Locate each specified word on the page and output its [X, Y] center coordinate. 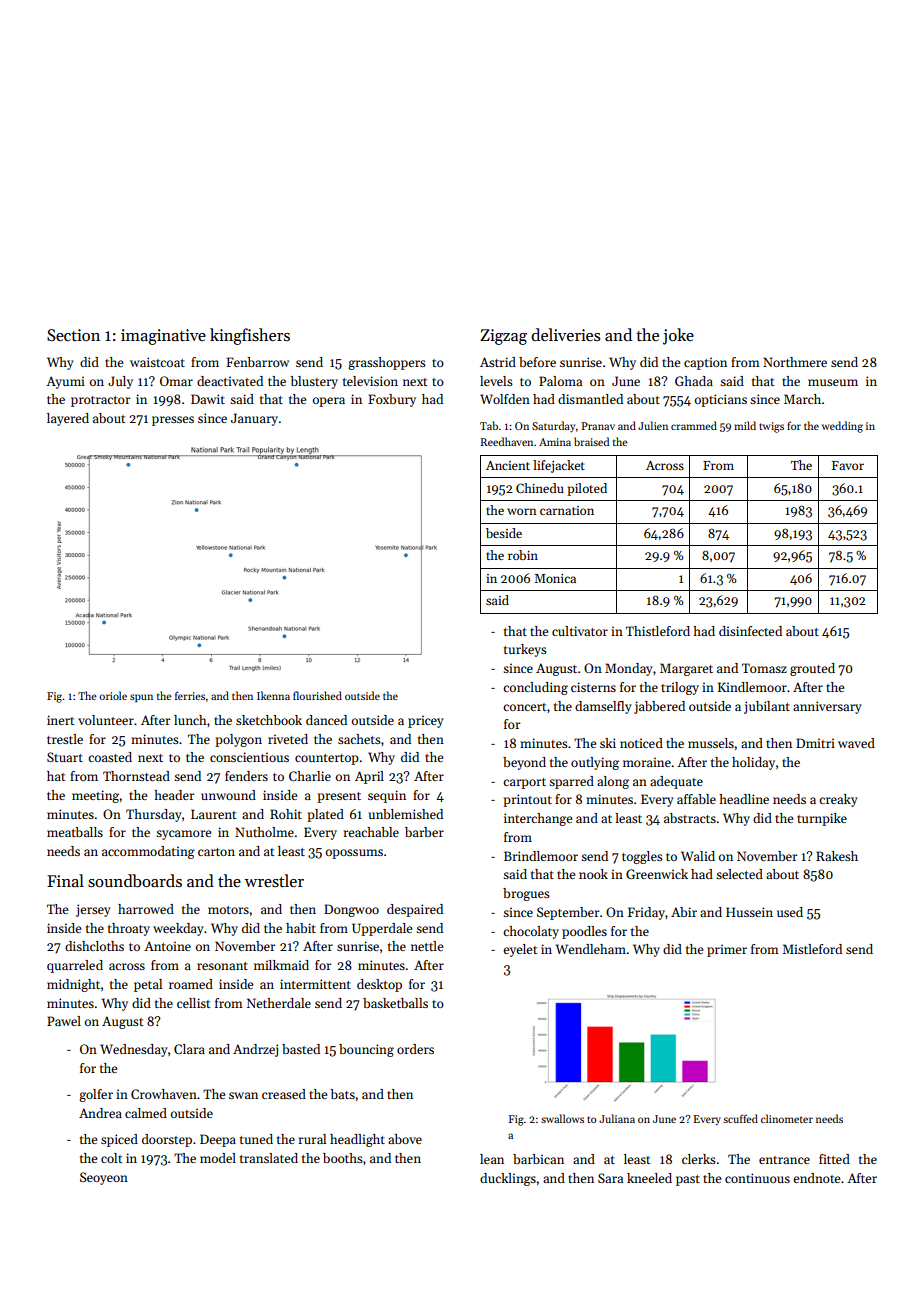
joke [678, 336]
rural [312, 1139]
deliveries [565, 334]
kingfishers [250, 336]
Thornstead [136, 776]
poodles [584, 932]
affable [696, 799]
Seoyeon [104, 1178]
